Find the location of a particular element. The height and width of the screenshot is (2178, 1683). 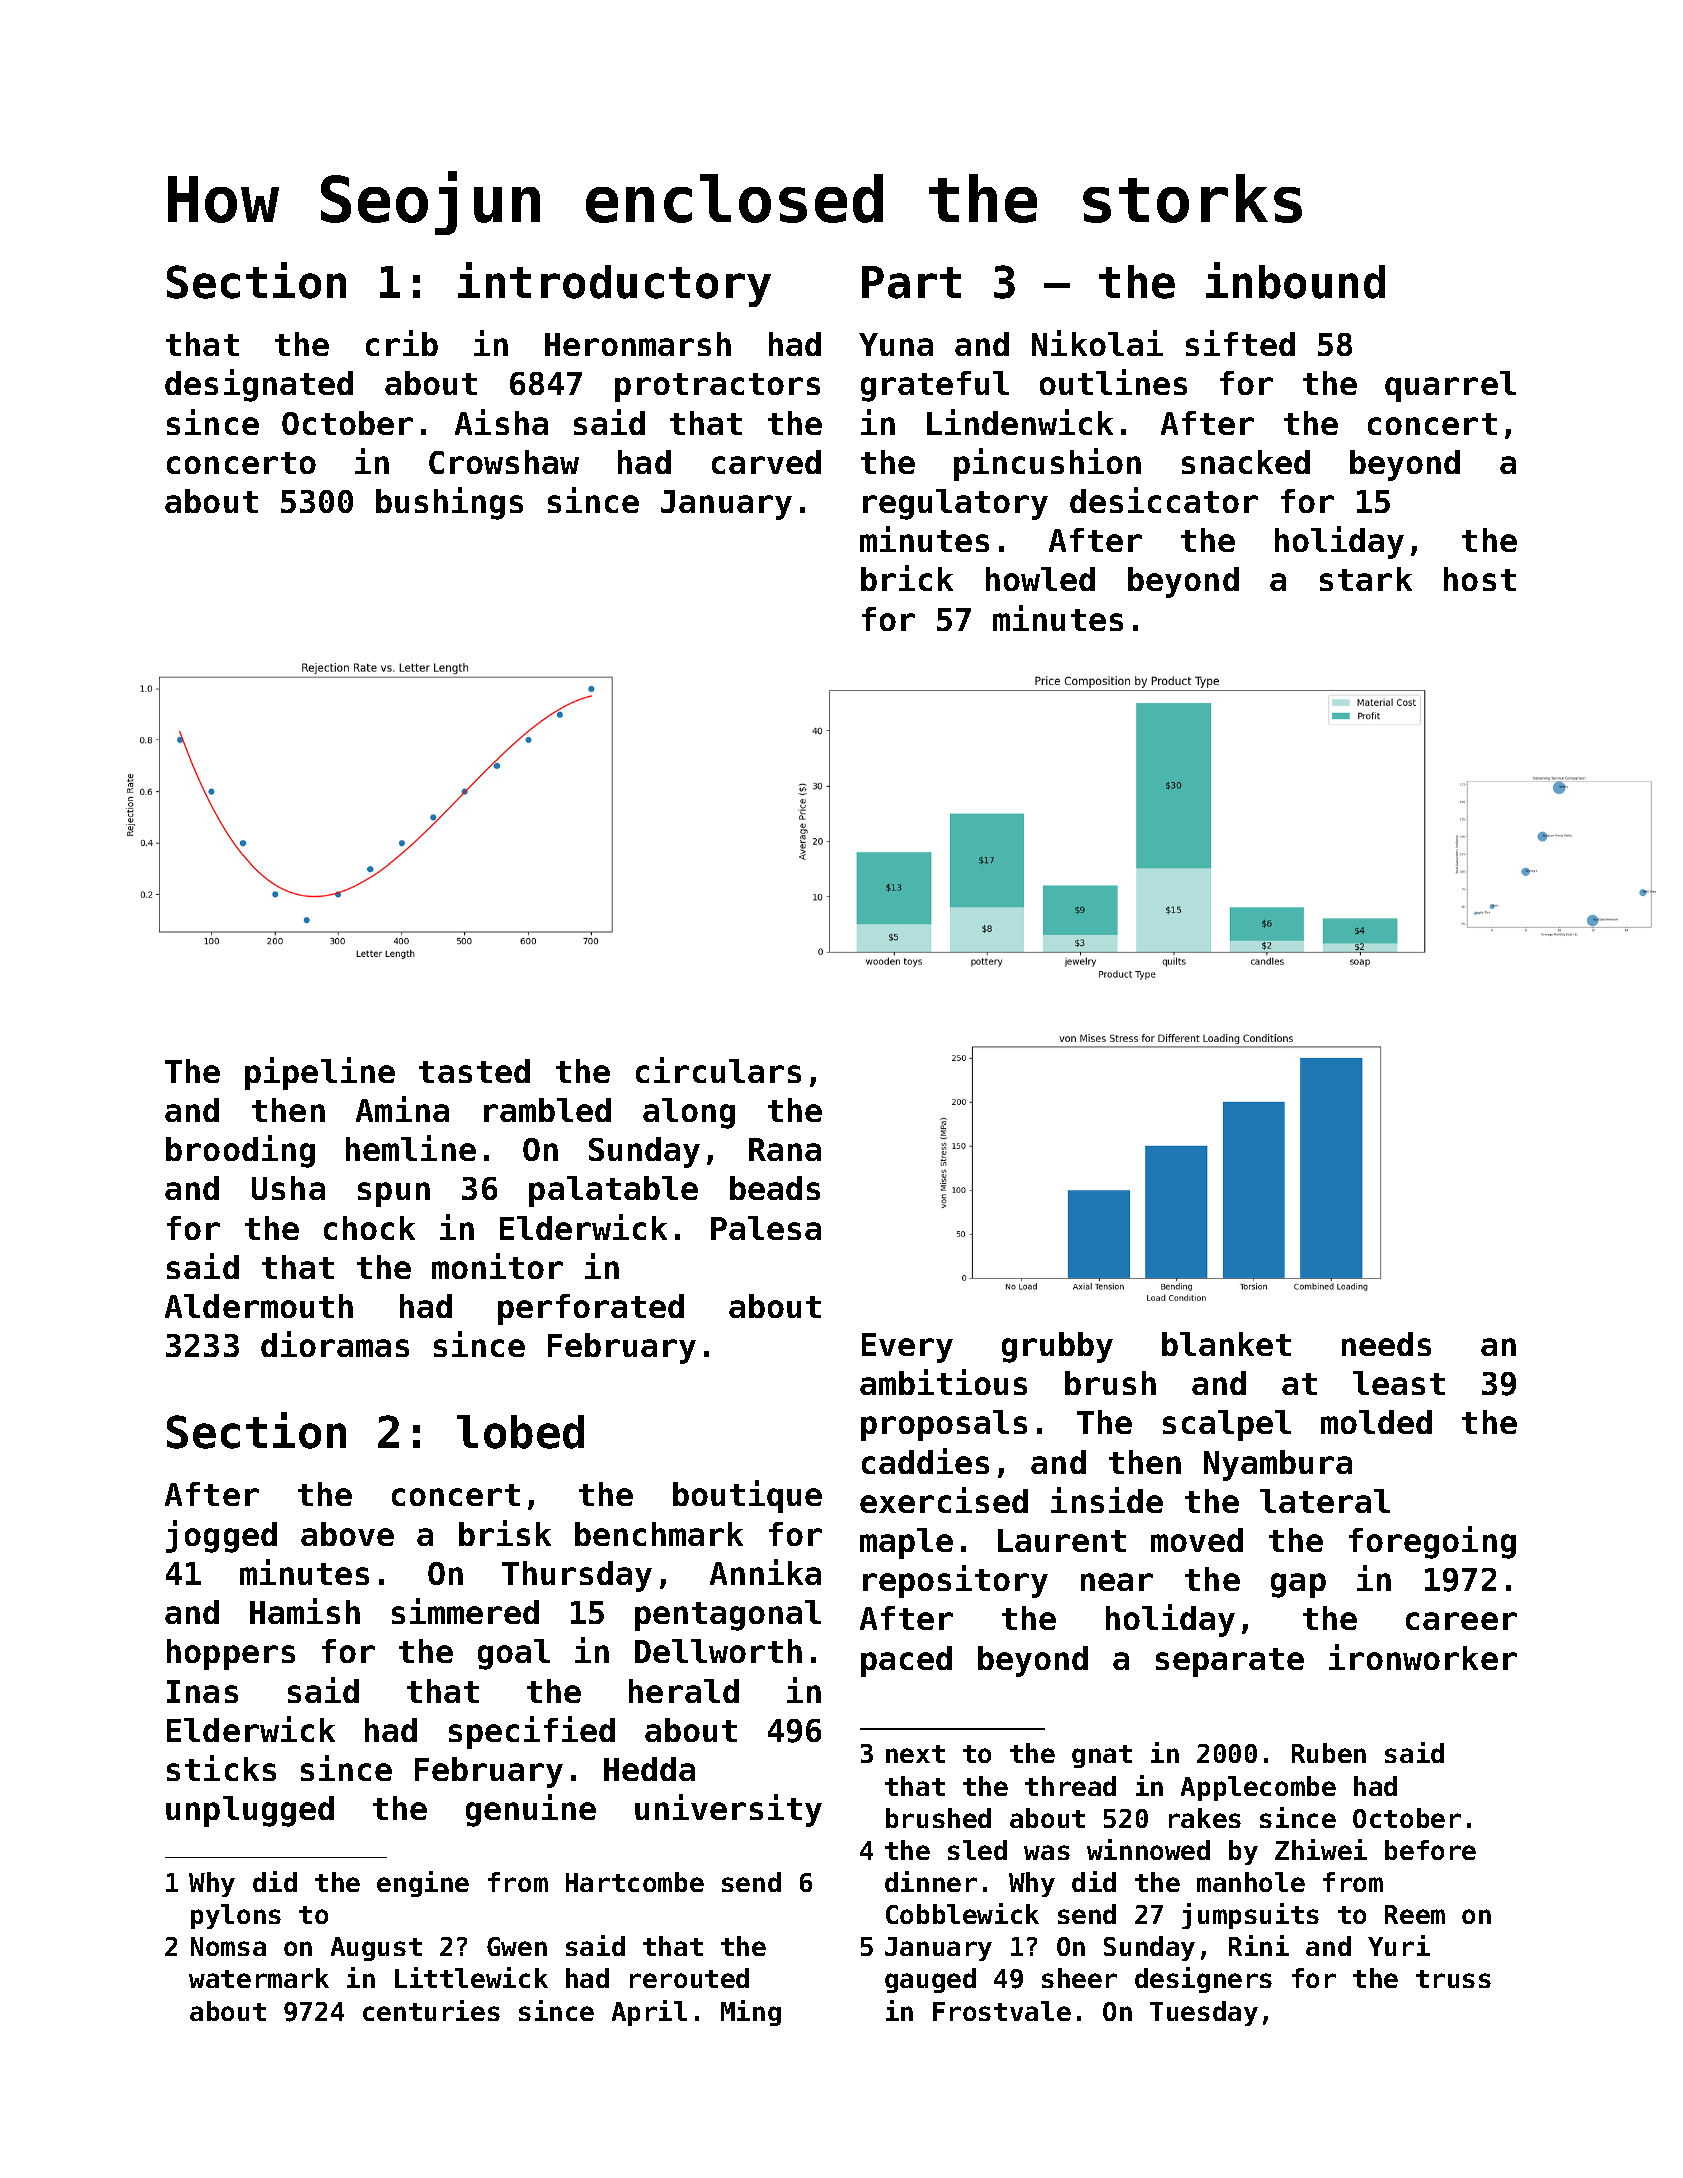

needs is located at coordinates (1386, 1344).
